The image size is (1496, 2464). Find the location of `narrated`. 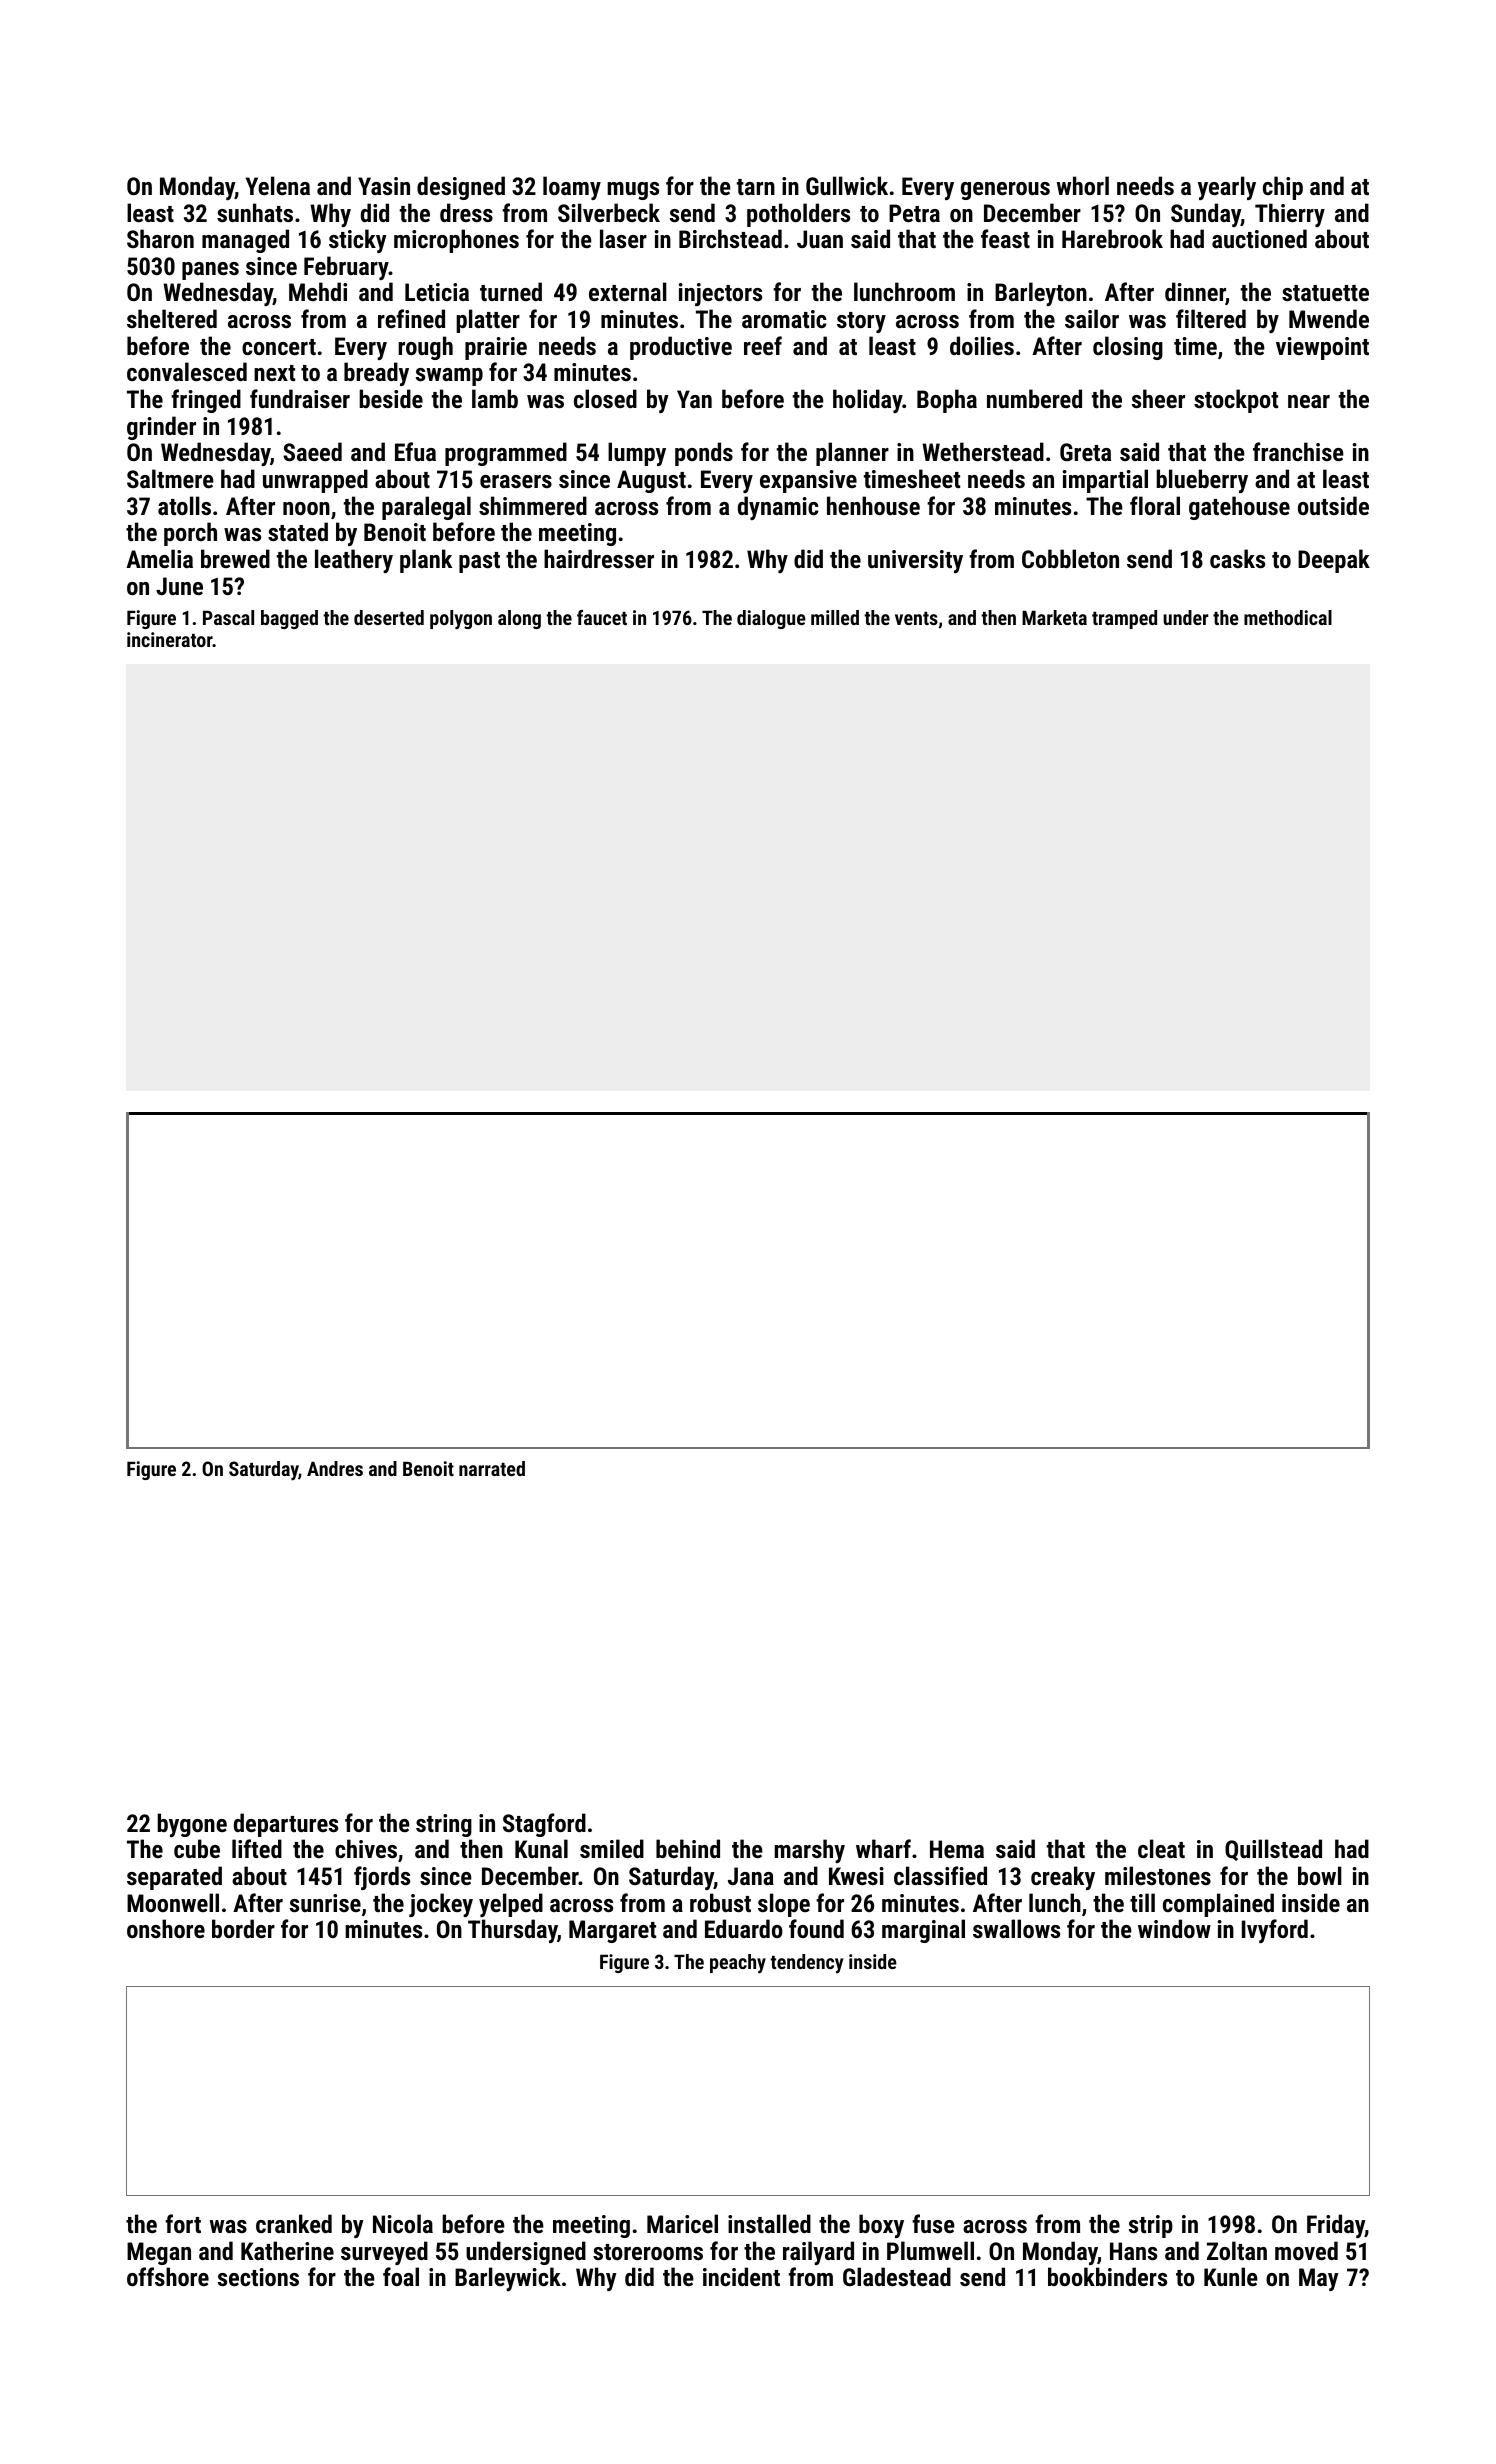

narrated is located at coordinates (492, 1468).
